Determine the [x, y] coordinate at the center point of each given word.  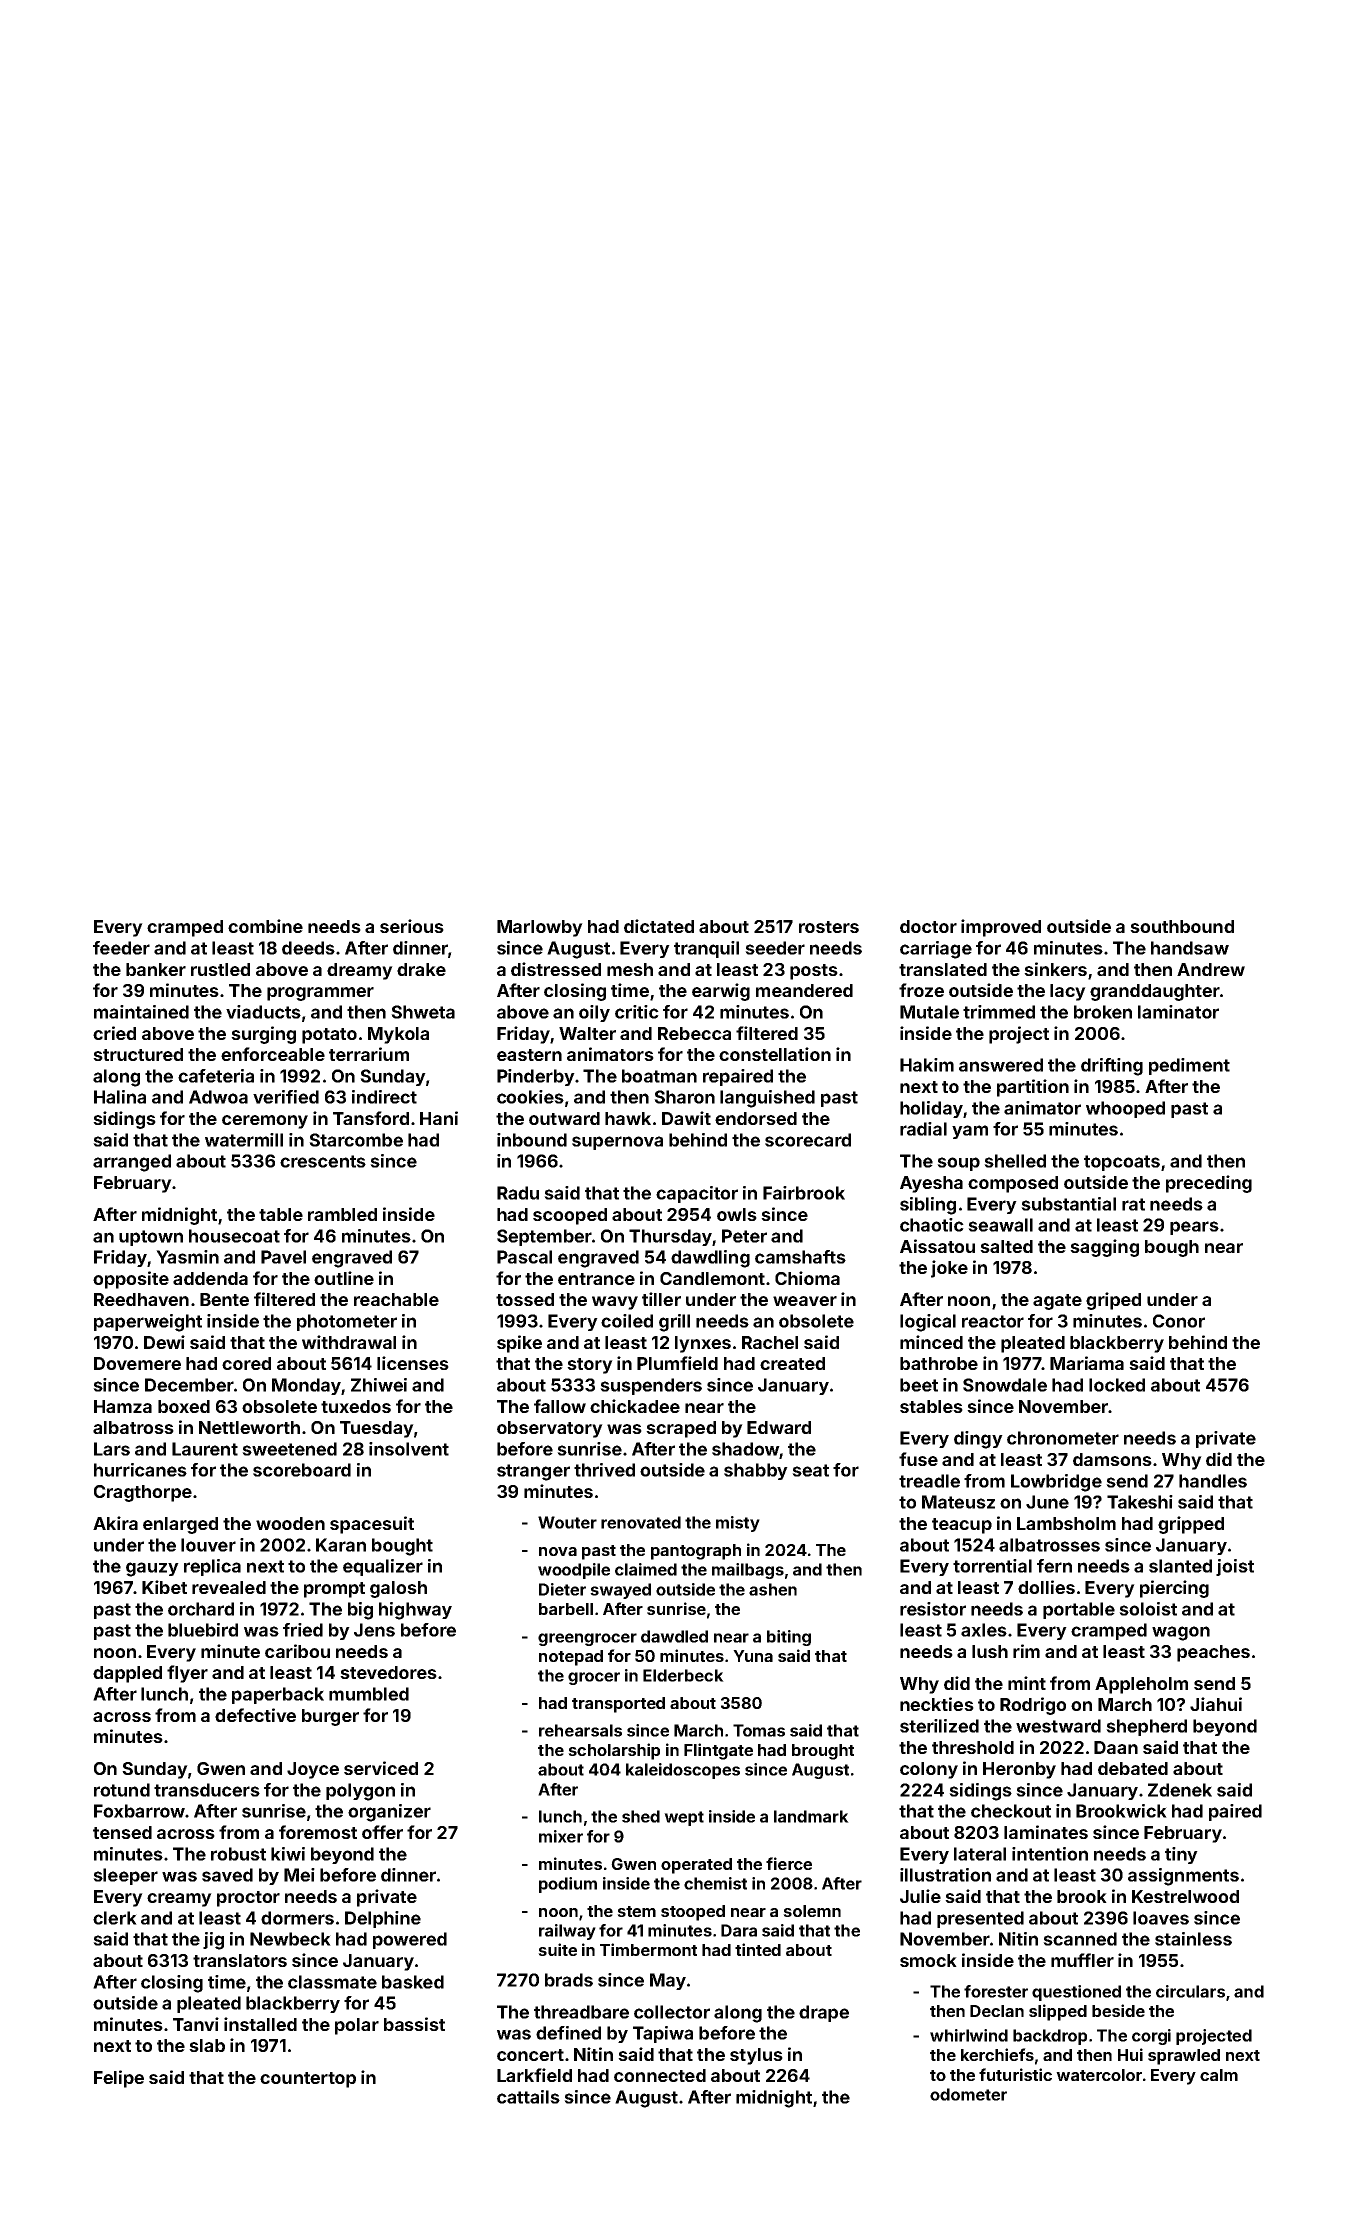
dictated [659, 926]
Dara [739, 1930]
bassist [414, 2024]
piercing [1174, 1589]
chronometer [1063, 1438]
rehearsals [580, 1730]
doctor [928, 926]
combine [265, 926]
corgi [1151, 2037]
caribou [297, 1651]
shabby [756, 1471]
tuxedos [356, 1406]
